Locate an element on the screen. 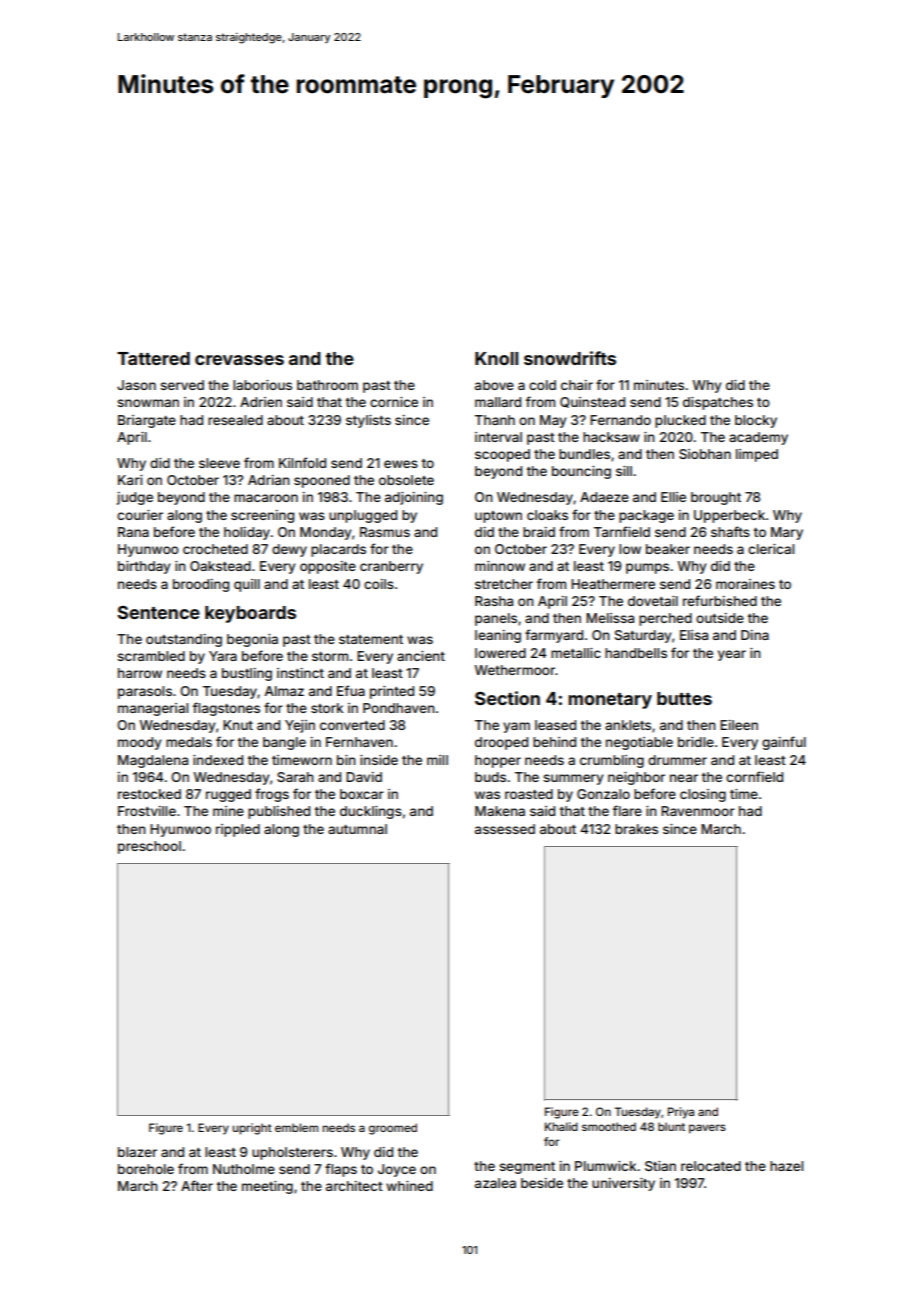  mill is located at coordinates (437, 760).
